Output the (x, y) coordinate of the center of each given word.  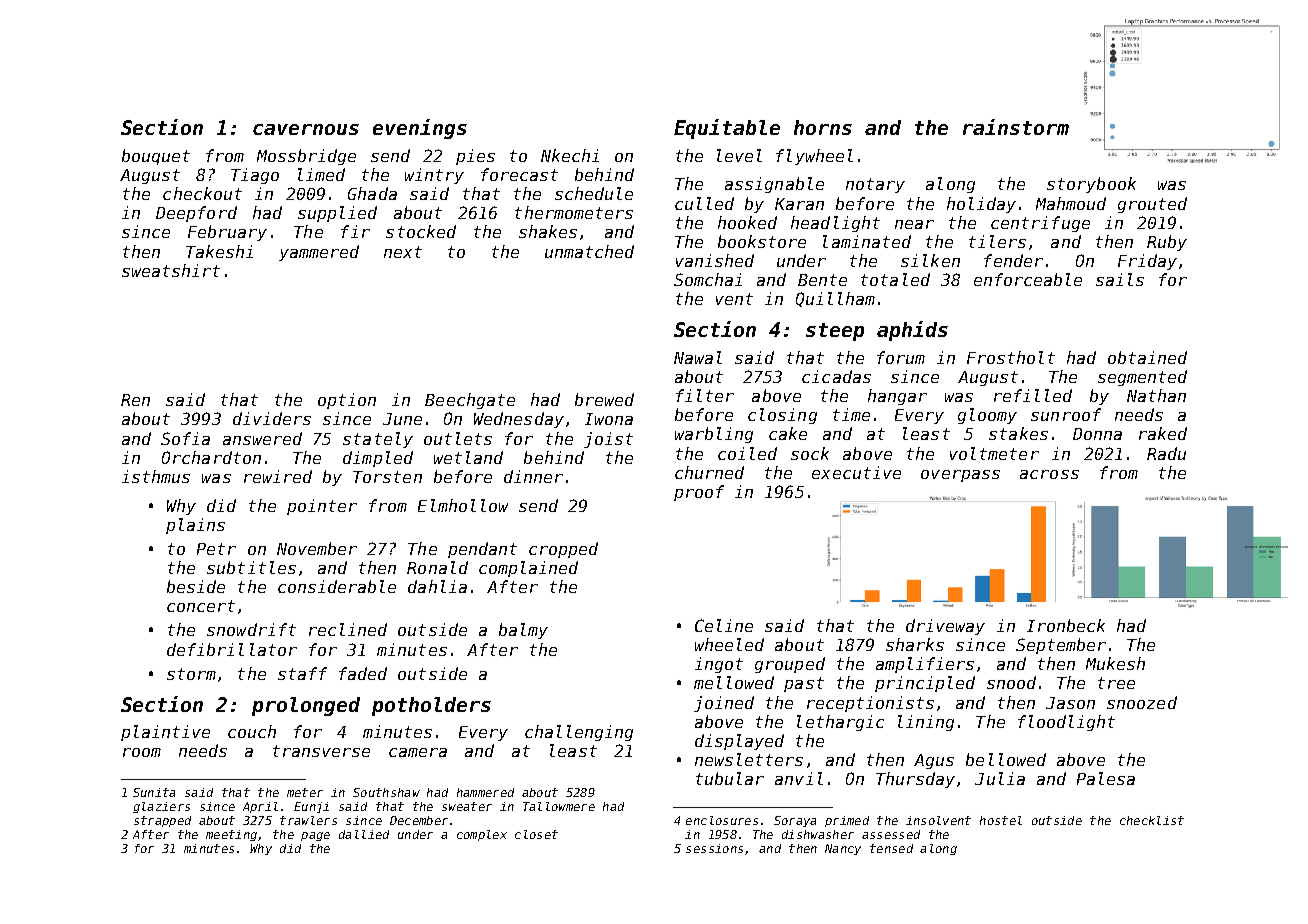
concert (201, 606)
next (403, 252)
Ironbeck (1066, 625)
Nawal (698, 357)
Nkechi (570, 155)
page (315, 836)
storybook (1091, 185)
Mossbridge (306, 157)
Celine (724, 625)
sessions (714, 848)
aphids (912, 331)
